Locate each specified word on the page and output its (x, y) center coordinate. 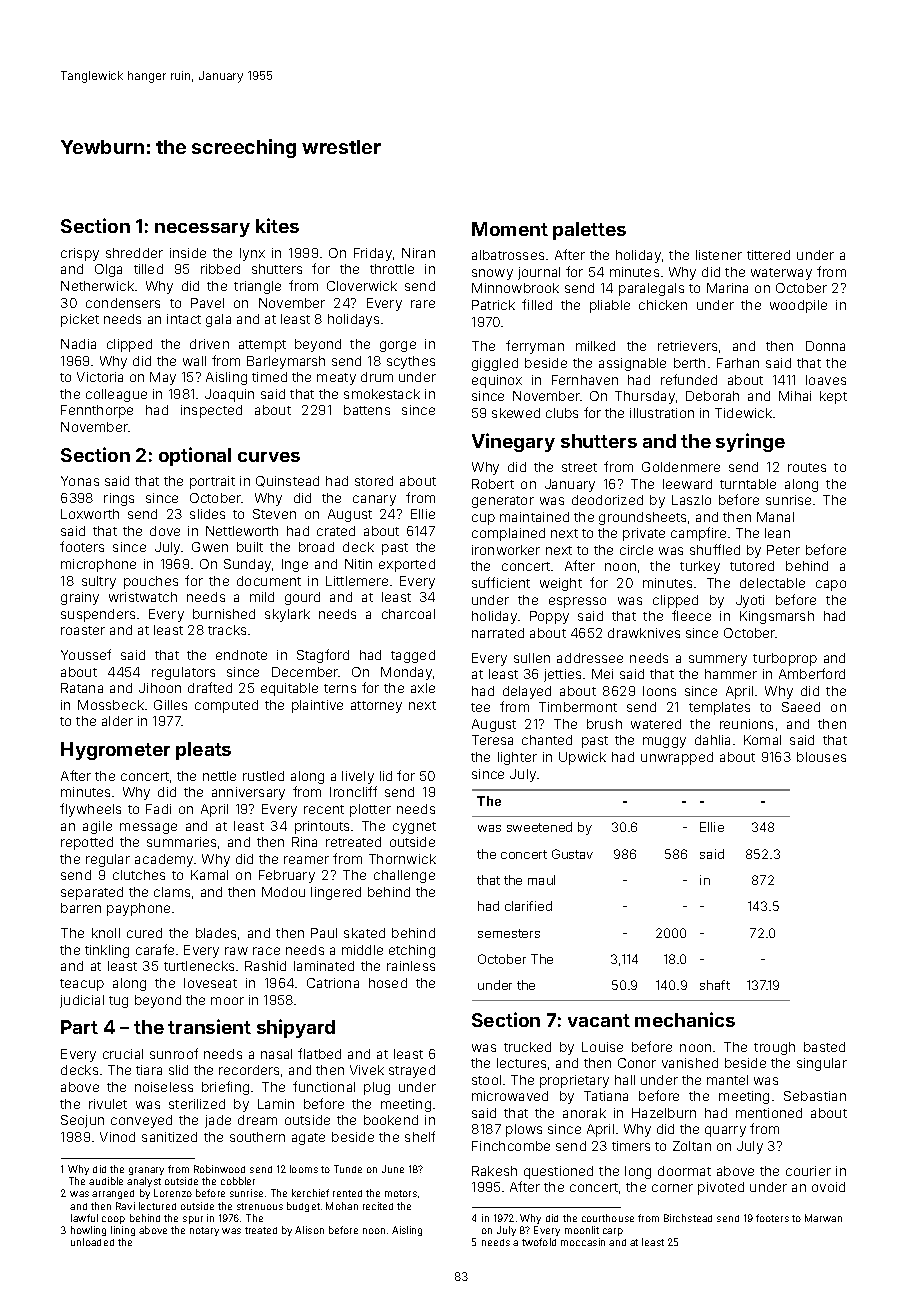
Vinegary (513, 442)
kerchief (310, 1193)
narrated (498, 633)
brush (604, 724)
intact (184, 319)
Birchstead (688, 1218)
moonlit (582, 1230)
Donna (825, 346)
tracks (227, 630)
